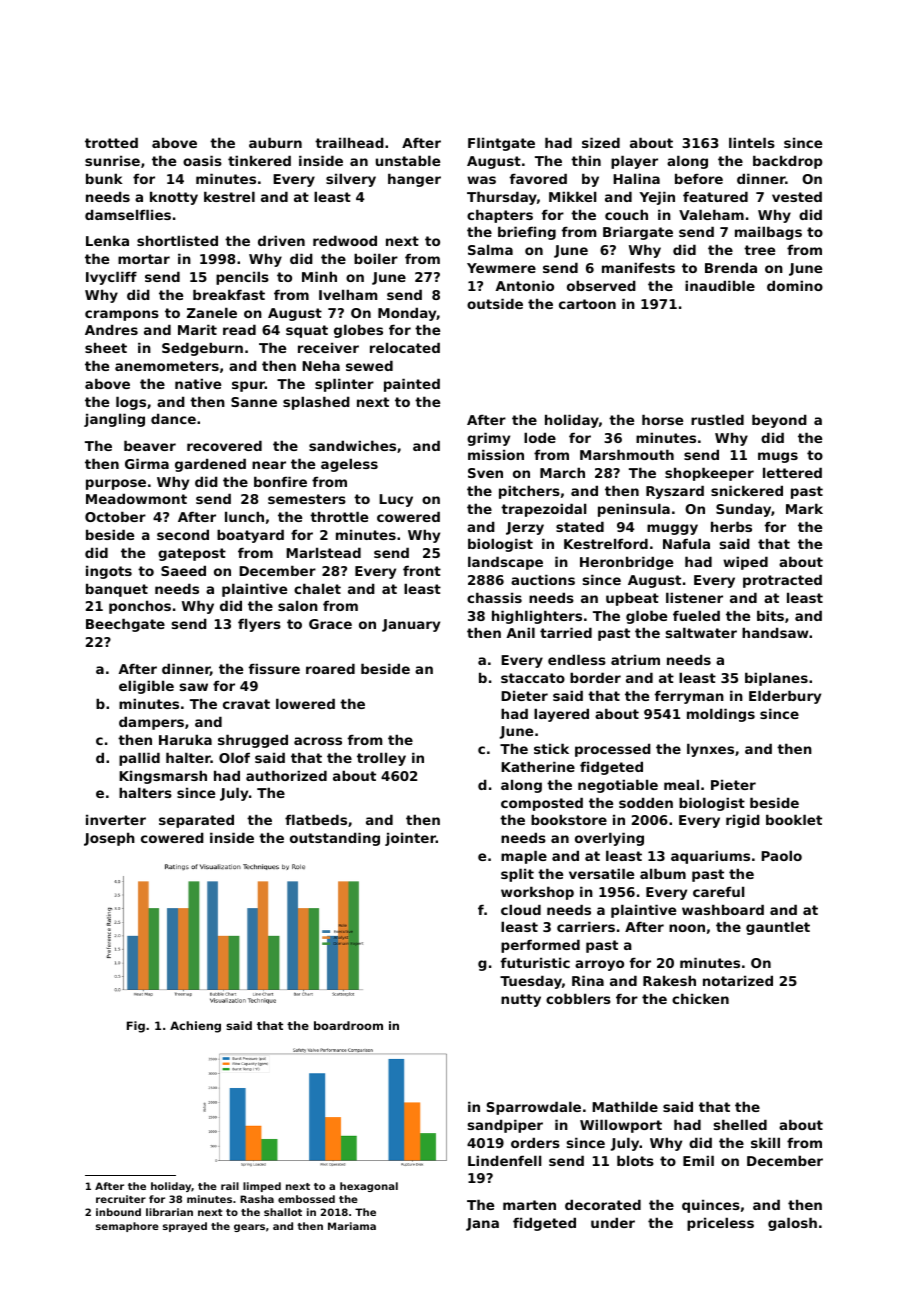 This page has width=908, height=1316. What do you see at coordinates (412, 385) in the page?
I see `painted` at bounding box center [412, 385].
